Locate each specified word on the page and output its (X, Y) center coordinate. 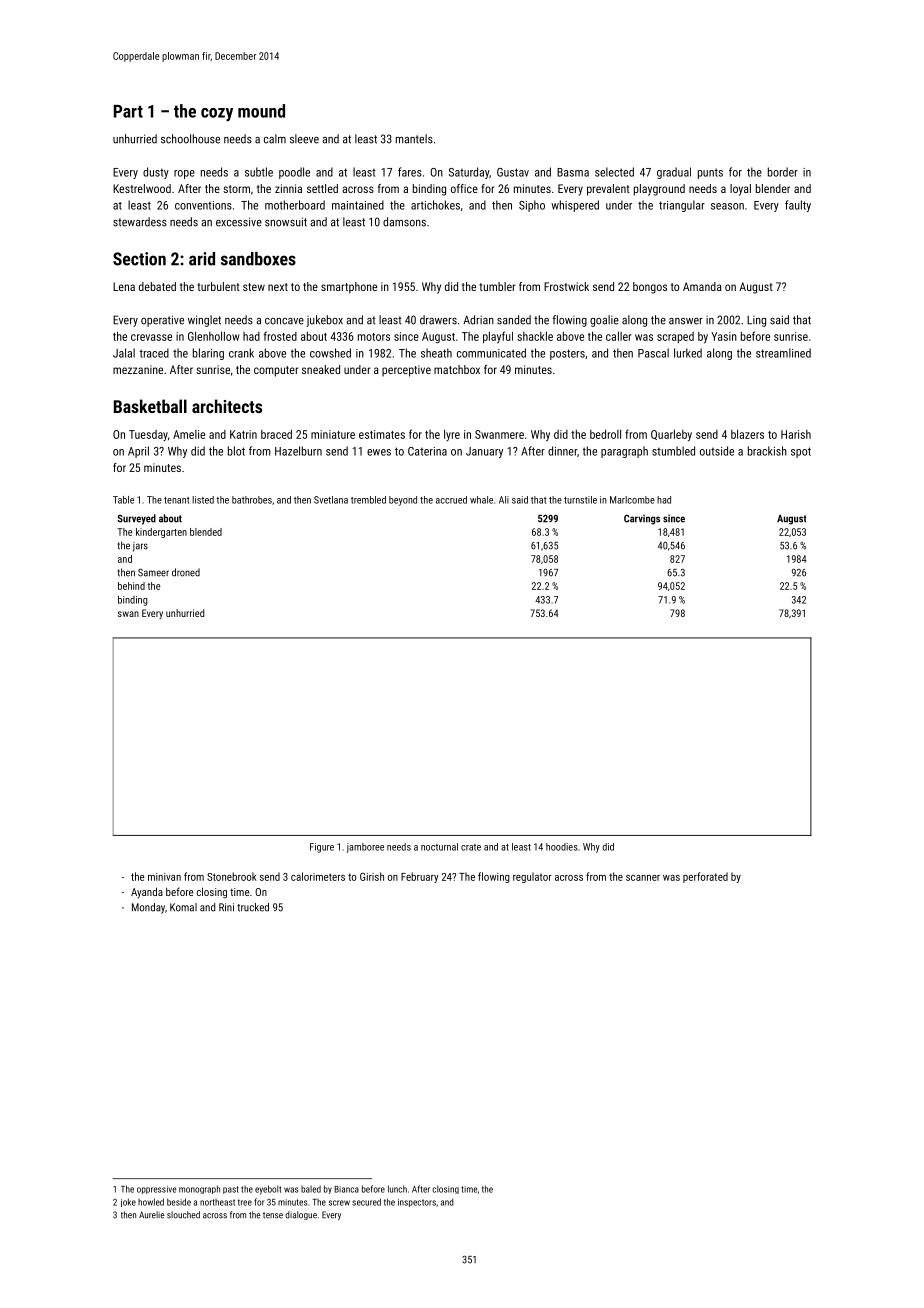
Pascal (653, 353)
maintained (358, 205)
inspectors (417, 1203)
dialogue (301, 1215)
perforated (705, 877)
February (419, 877)
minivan (164, 877)
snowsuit (286, 222)
